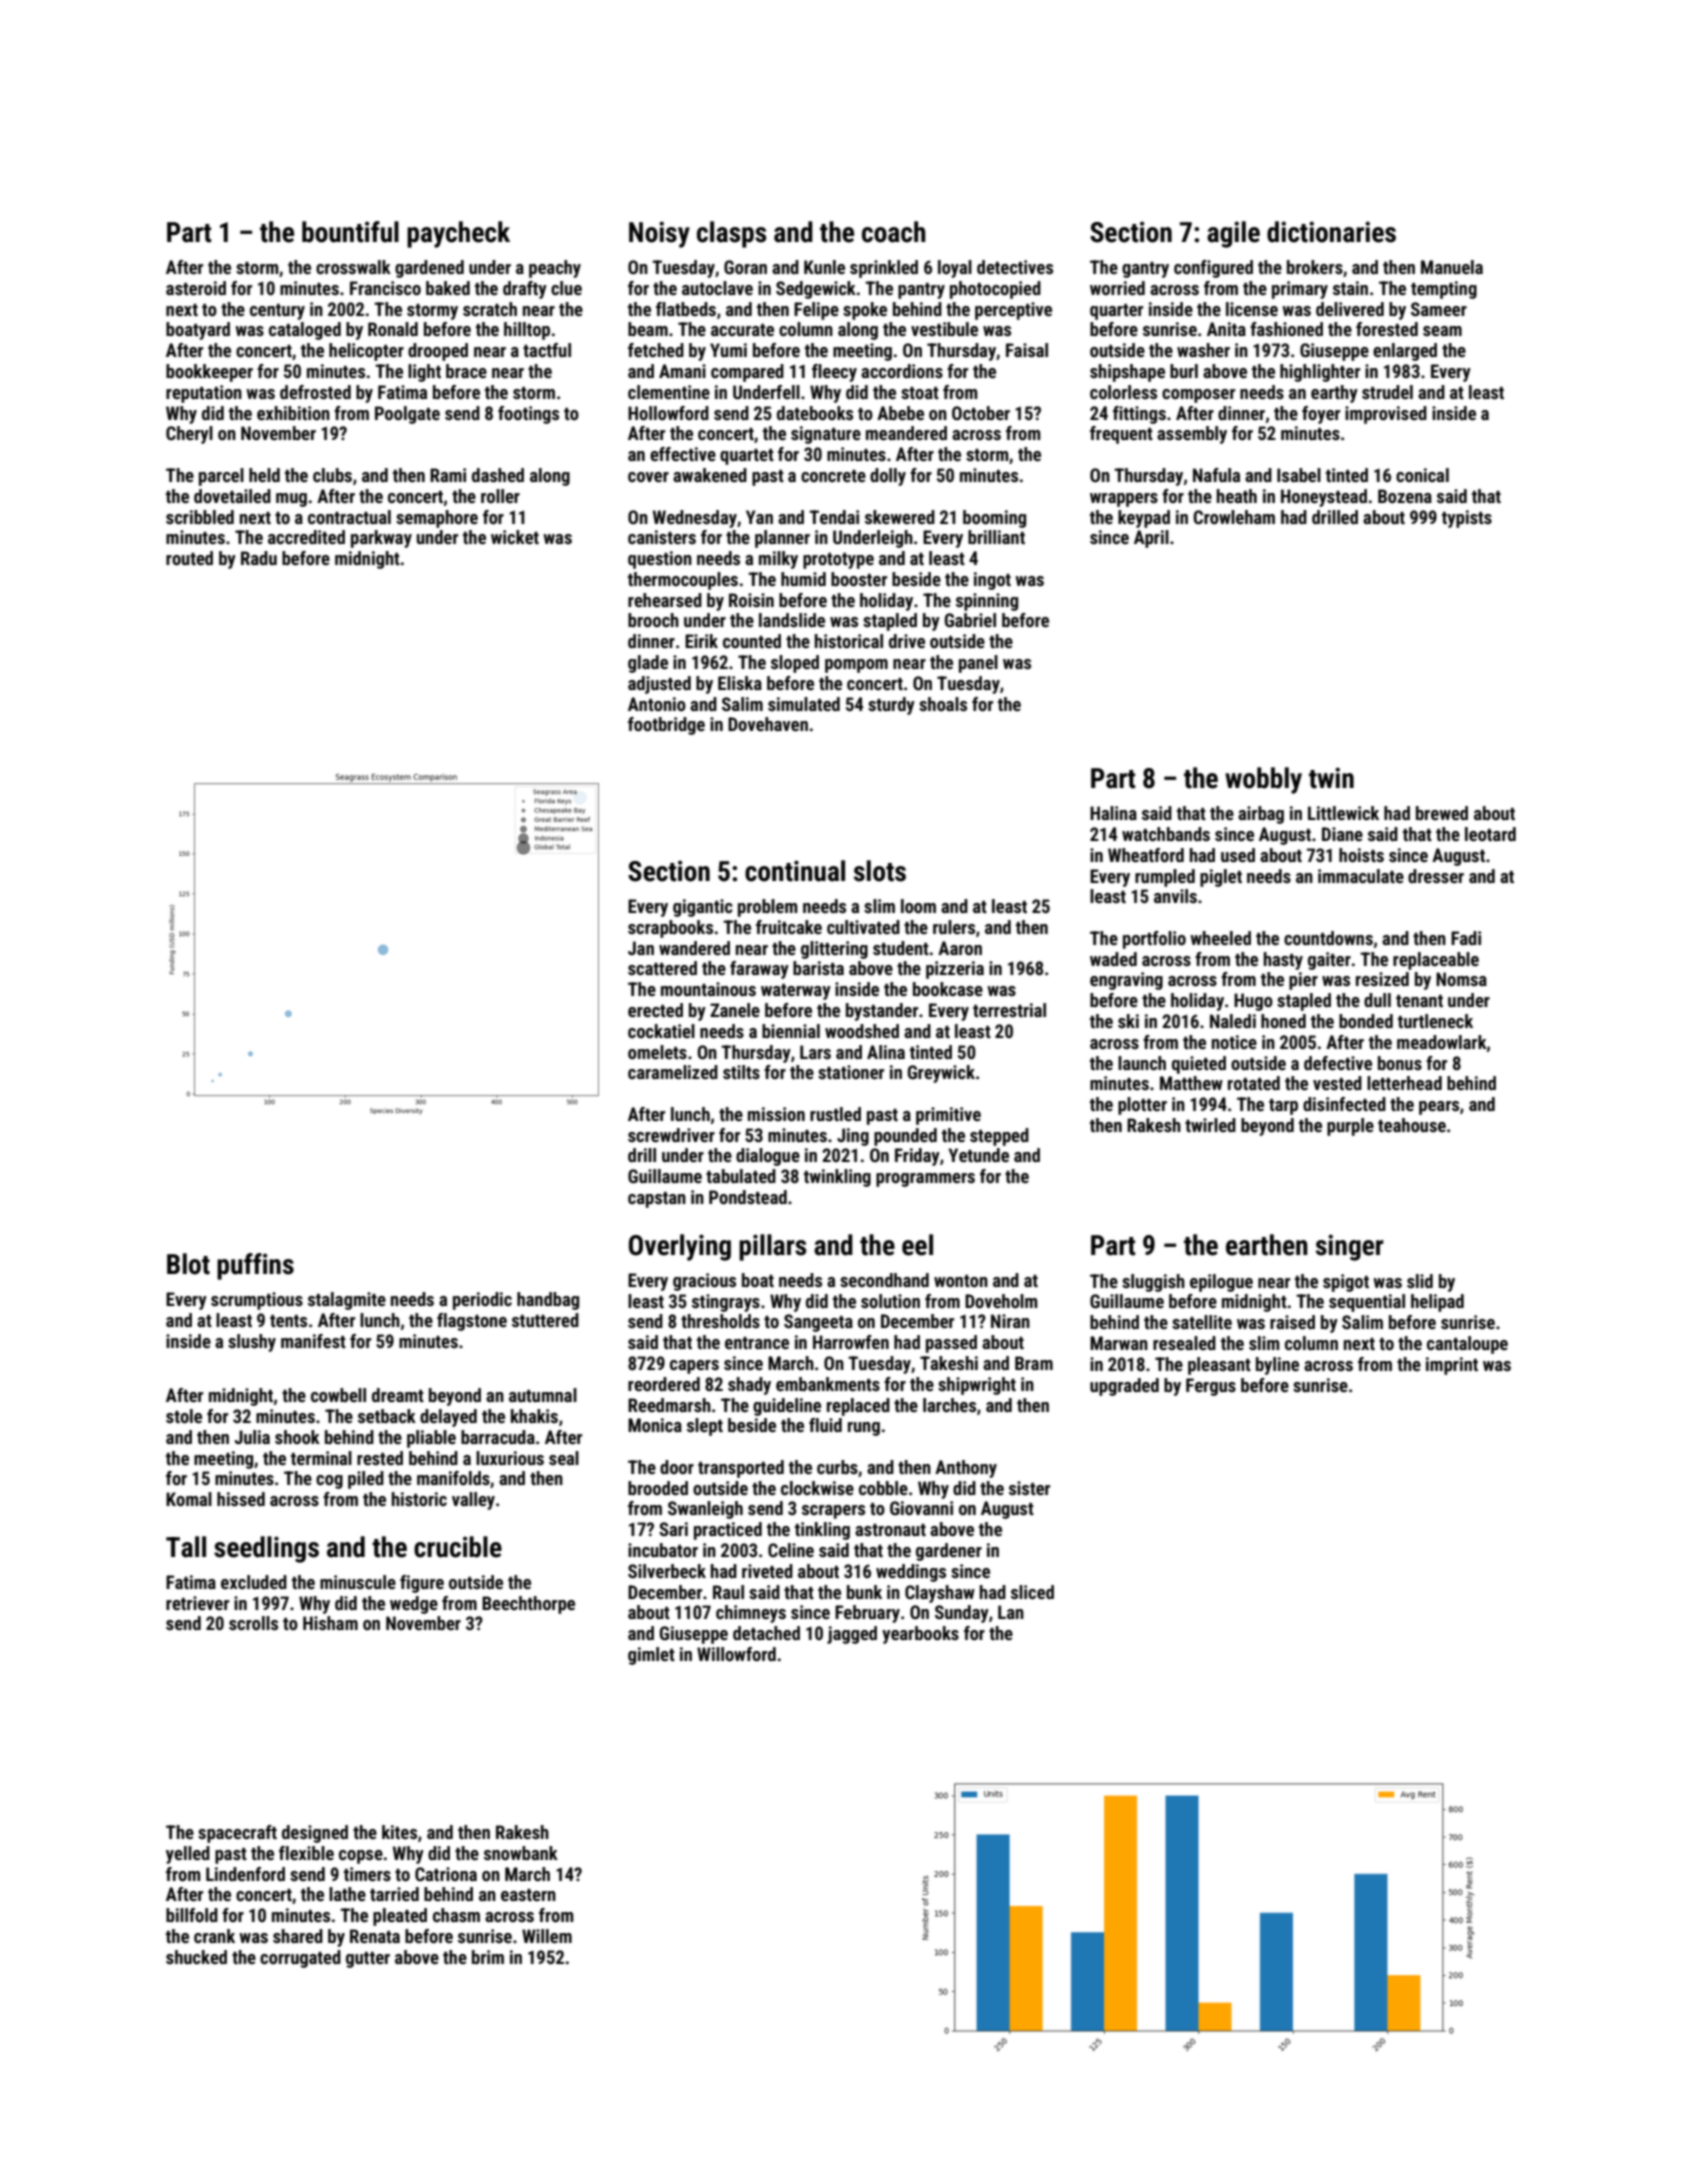  What do you see at coordinates (994, 519) in the screenshot?
I see `booming` at bounding box center [994, 519].
